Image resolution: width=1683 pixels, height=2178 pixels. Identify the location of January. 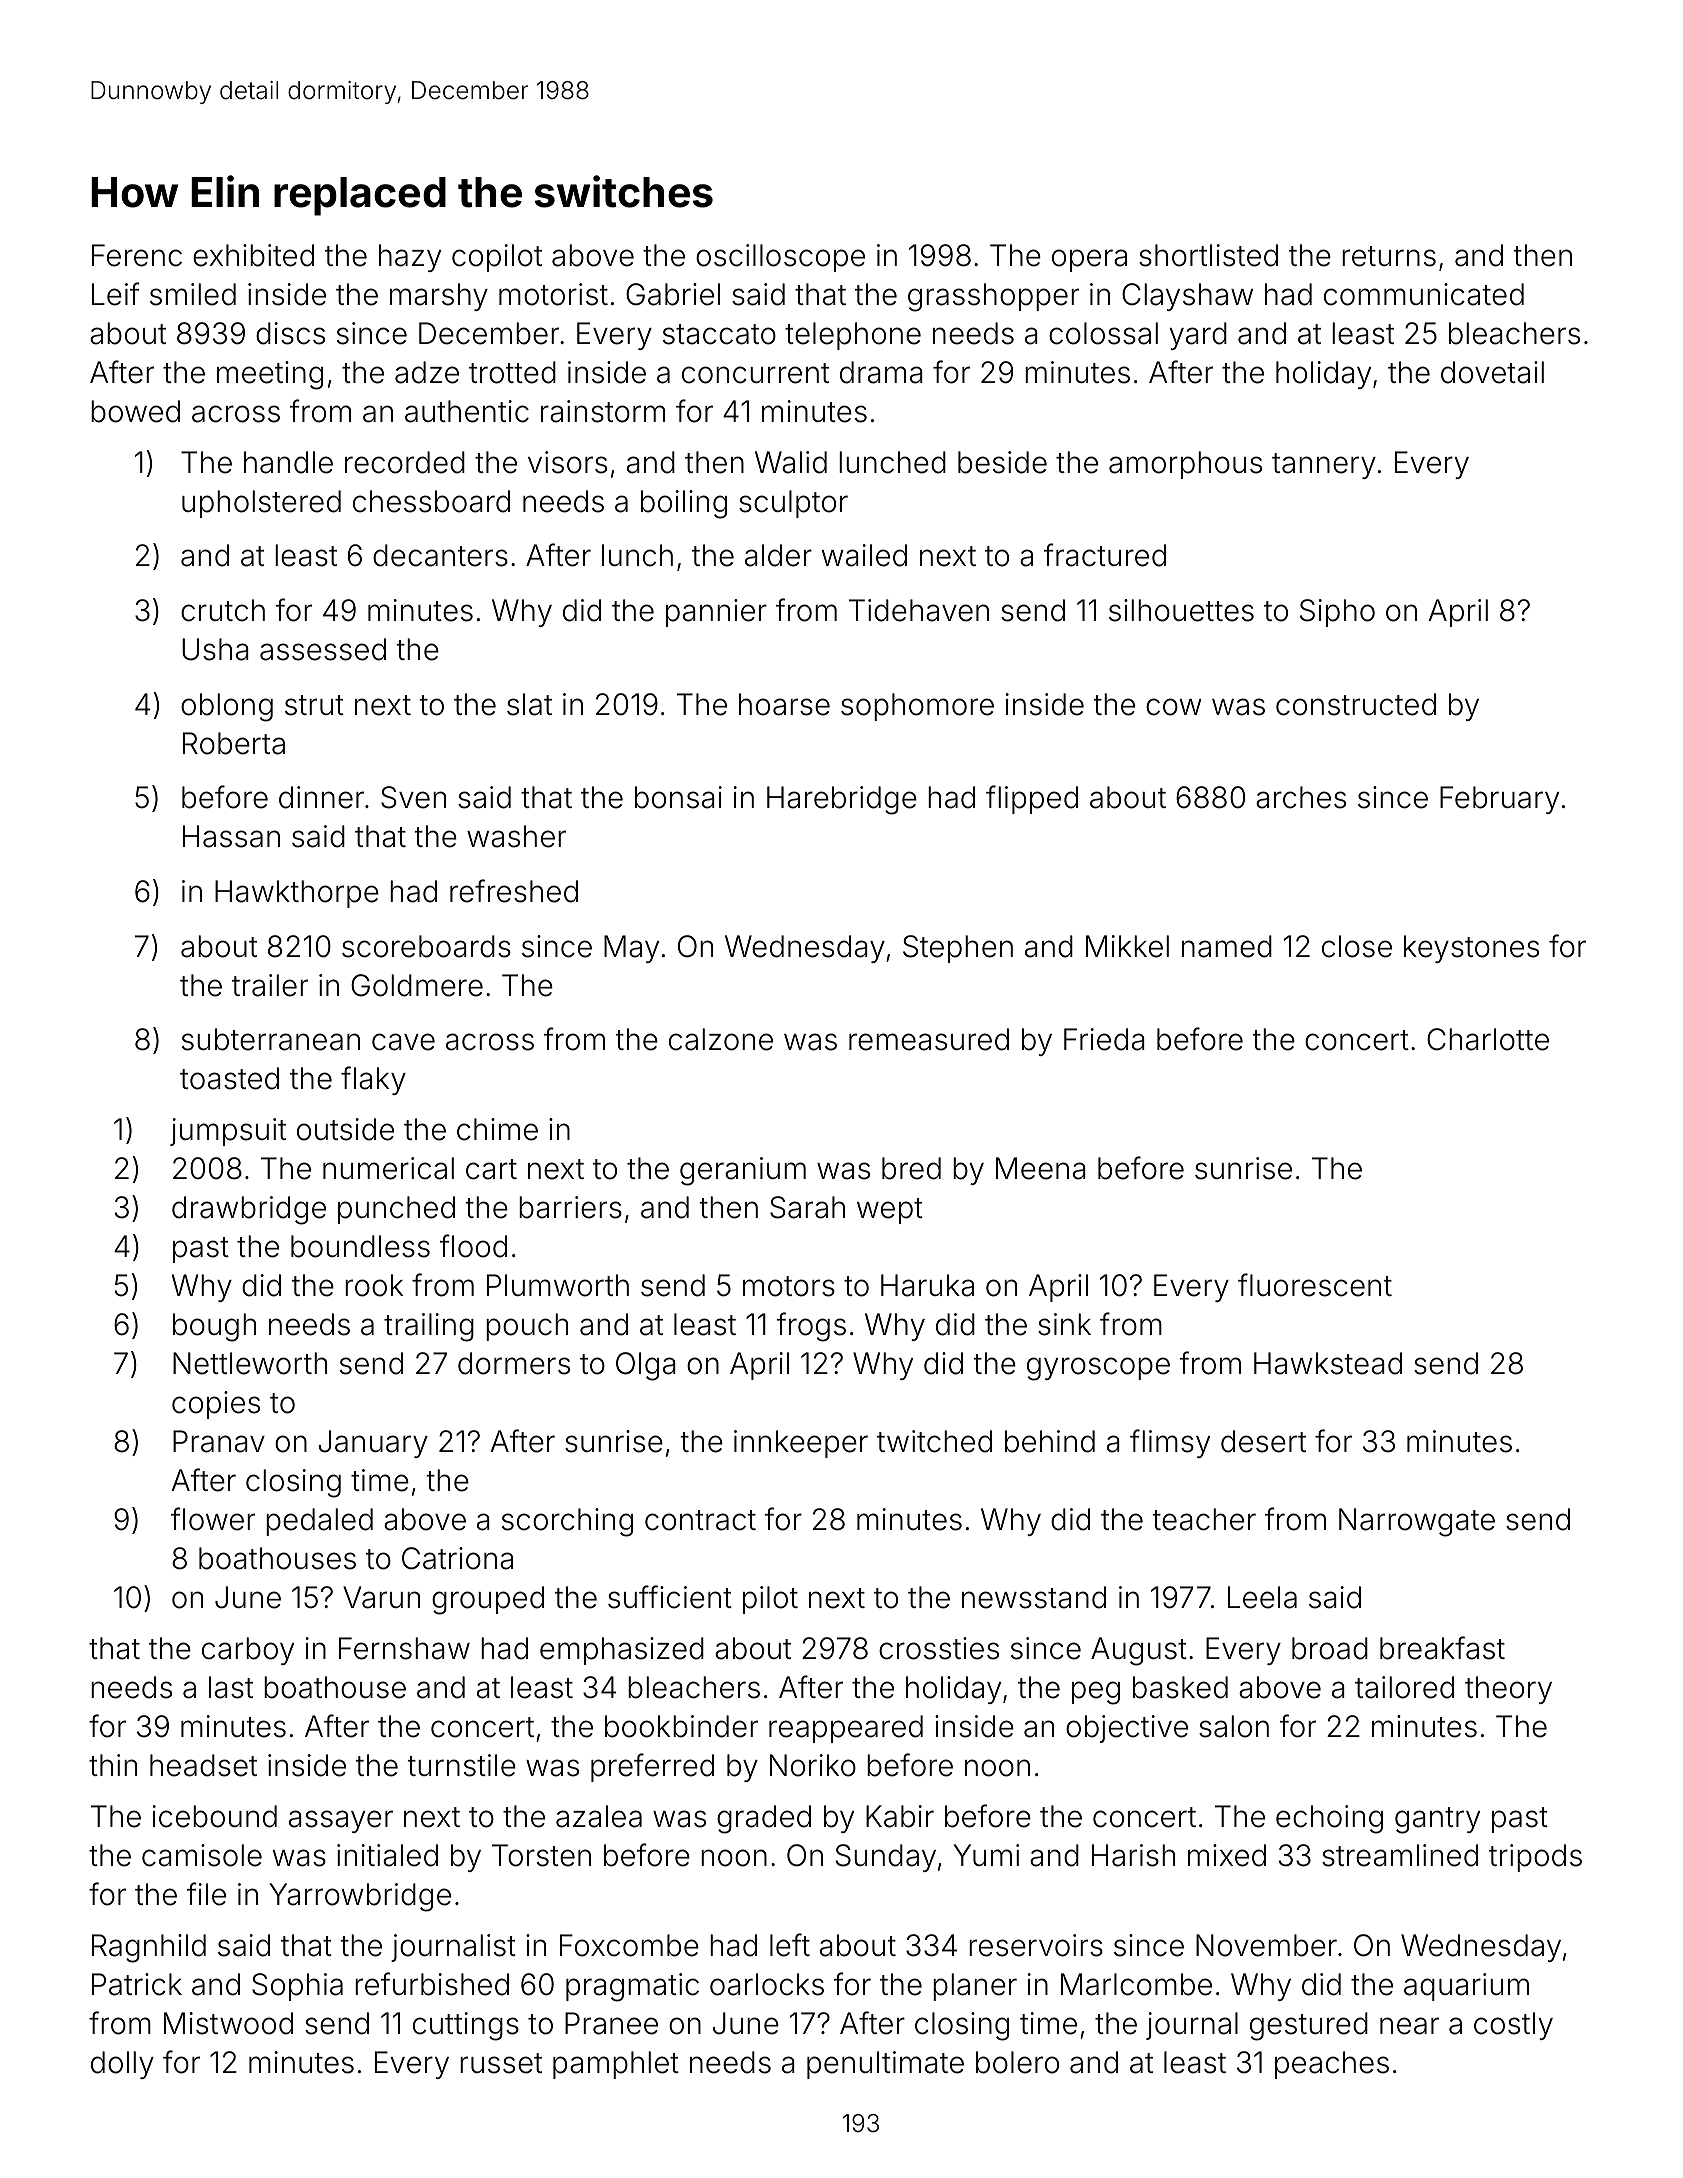
(373, 1444).
